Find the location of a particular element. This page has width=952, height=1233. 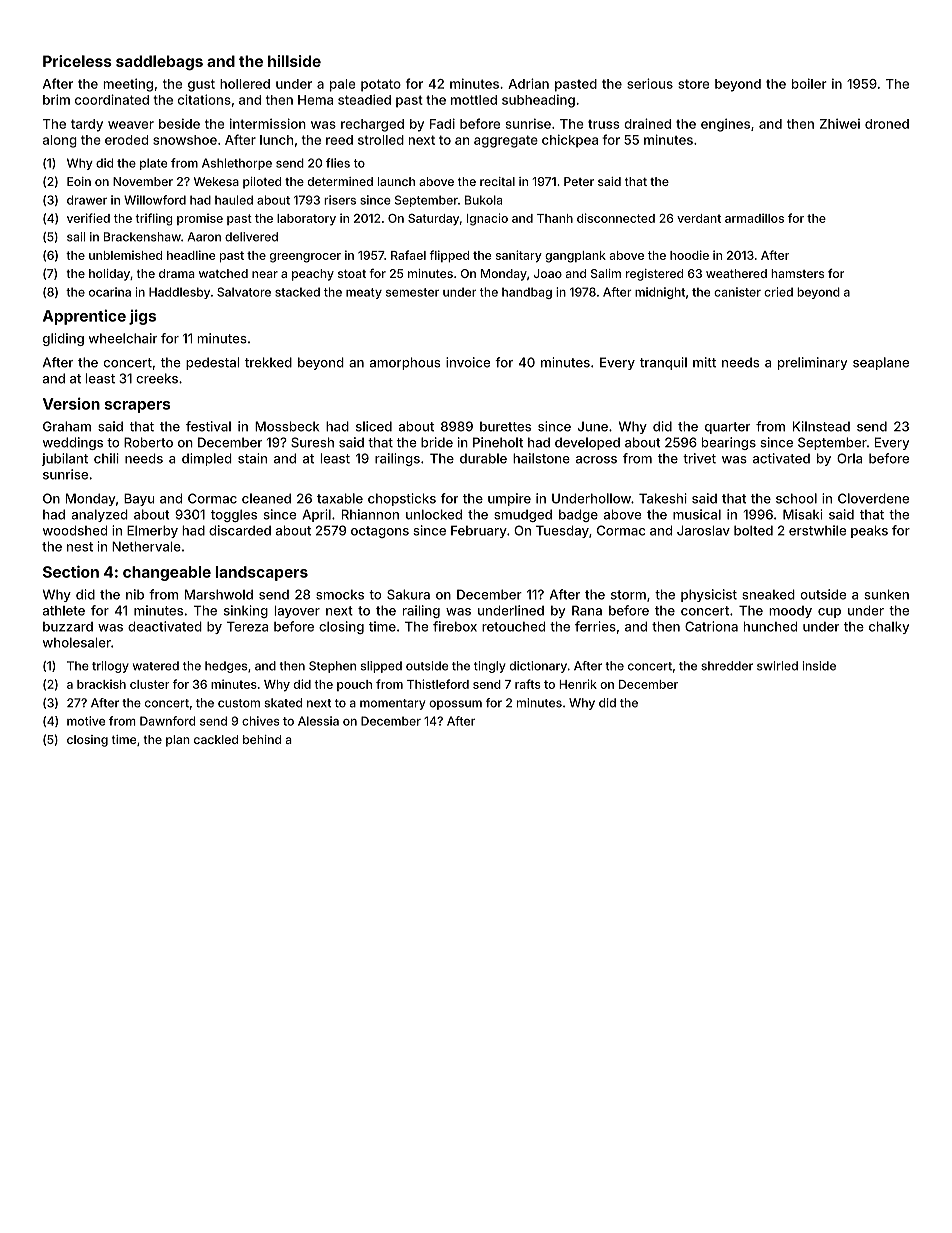

cackled is located at coordinates (216, 739).
